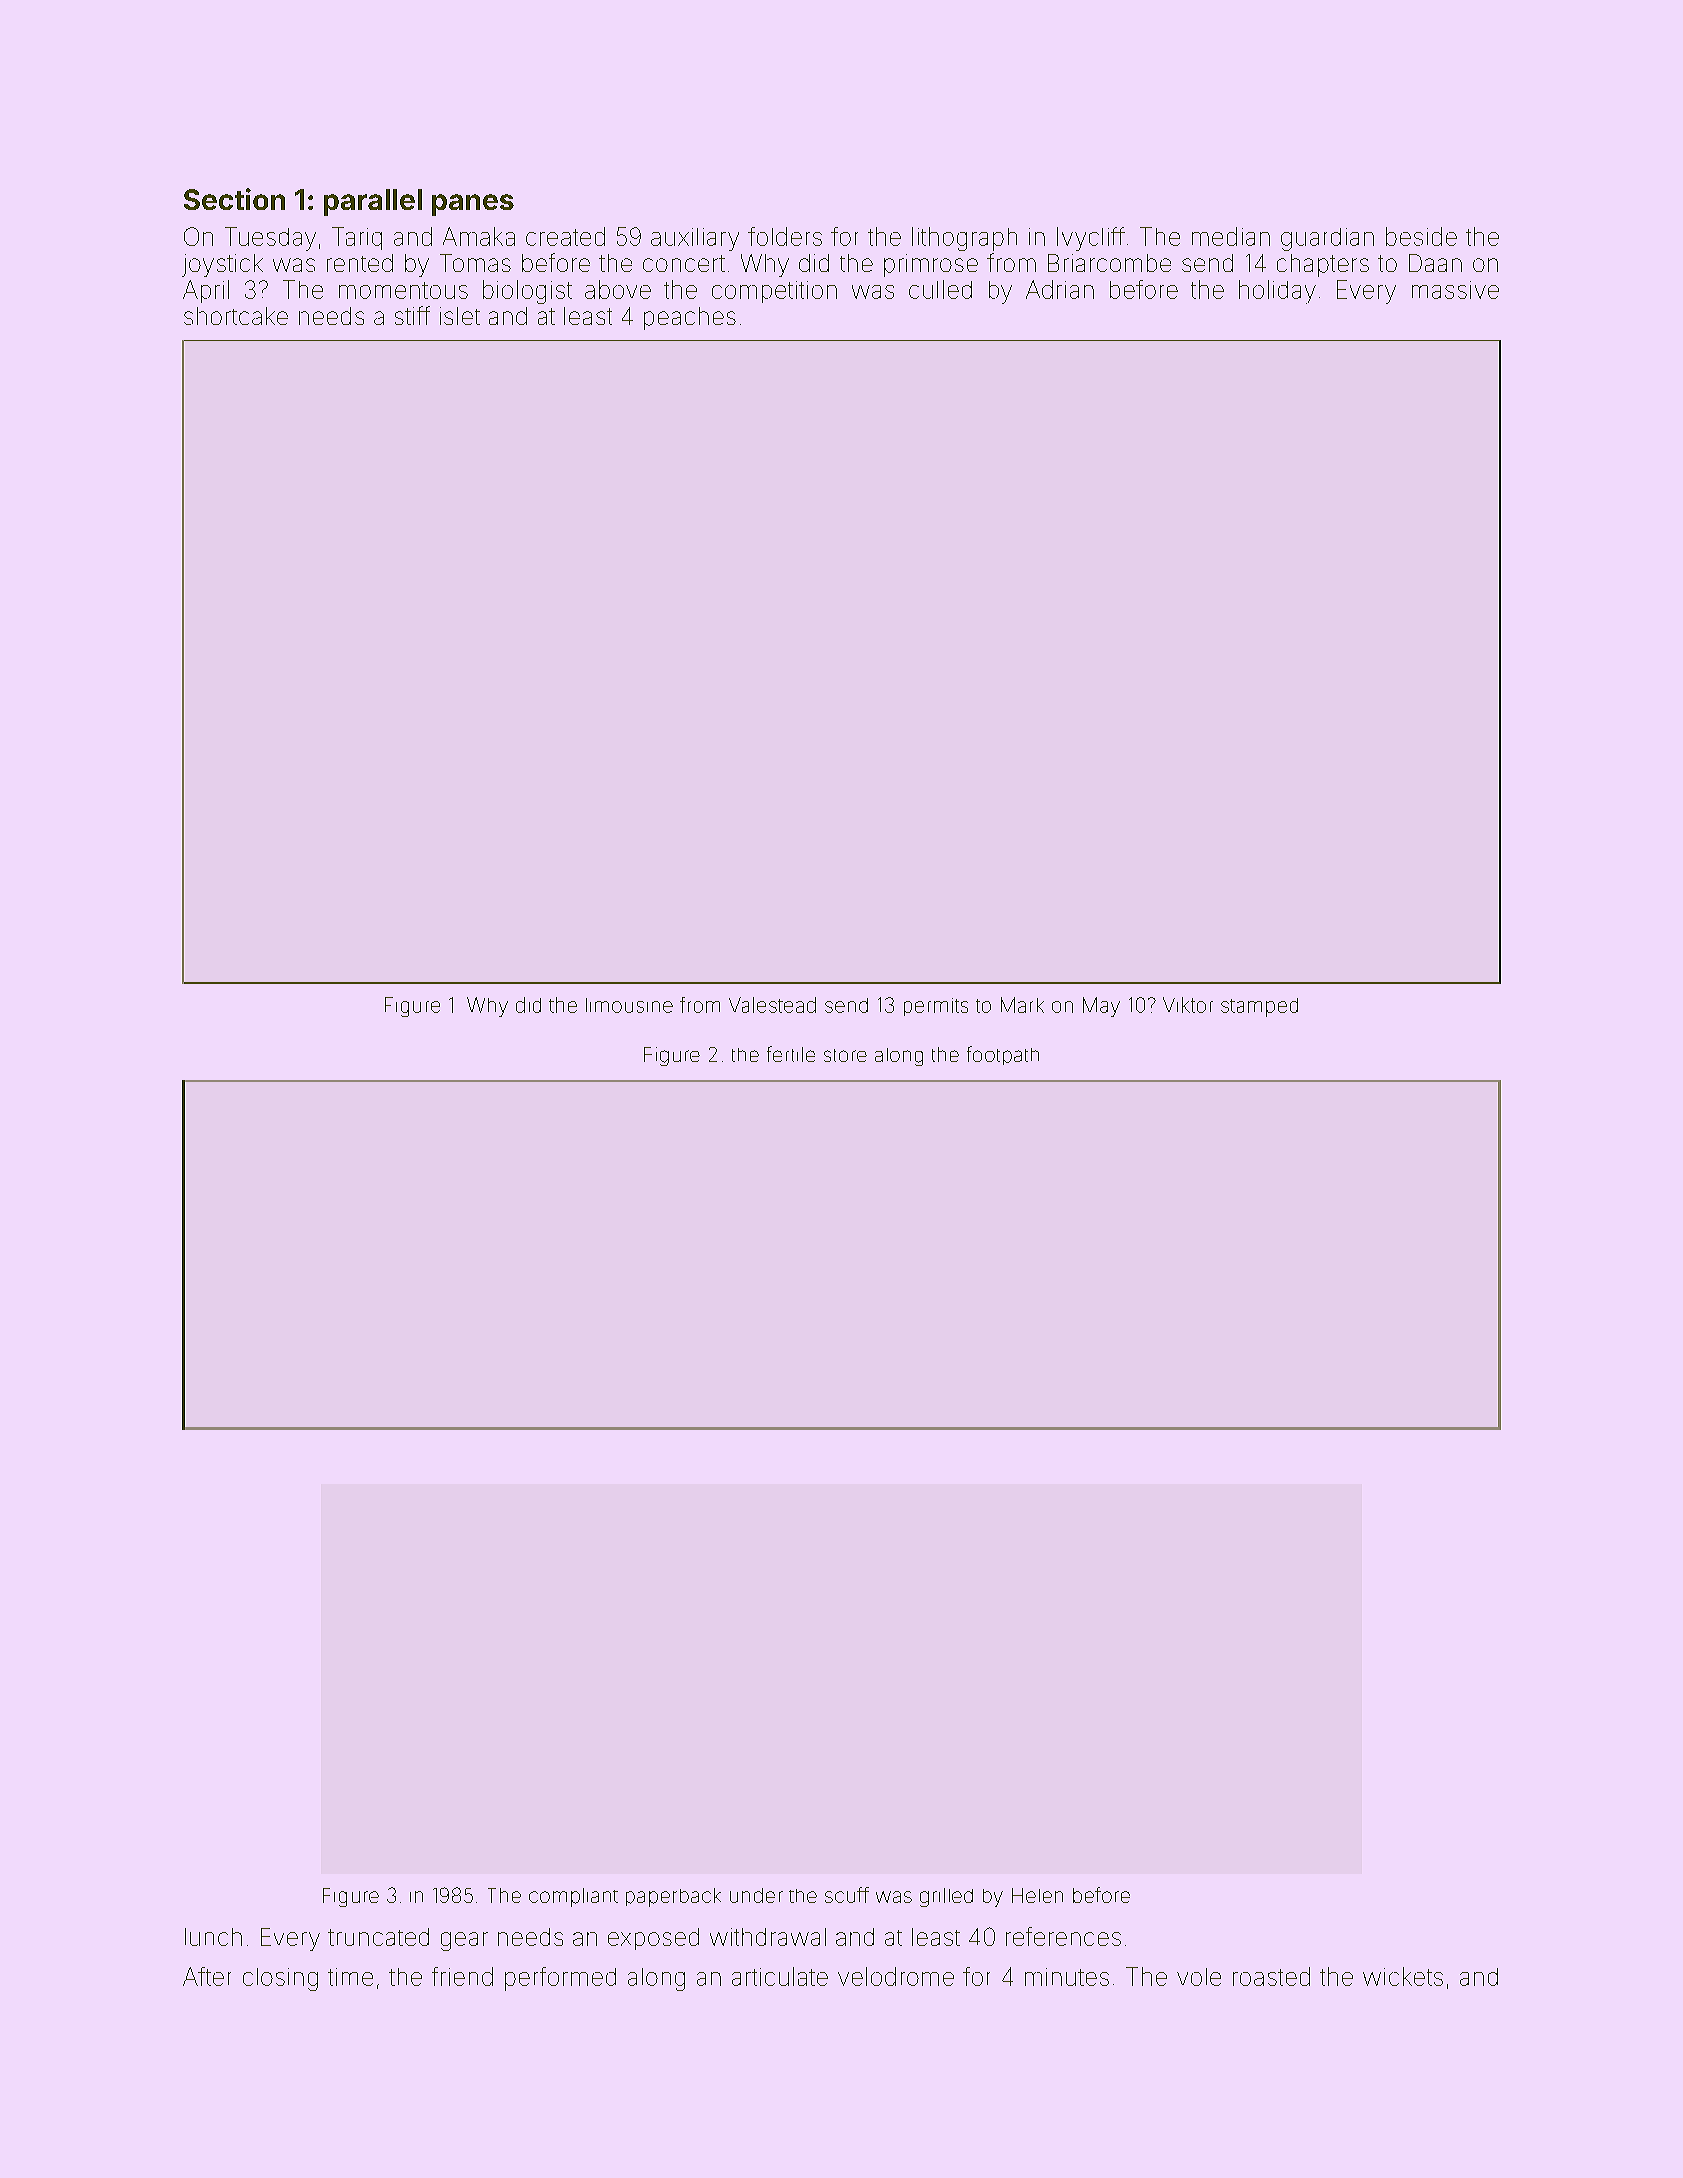 The width and height of the screenshot is (1683, 2178). Describe the element at coordinates (1063, 1936) in the screenshot. I see `references` at that location.
